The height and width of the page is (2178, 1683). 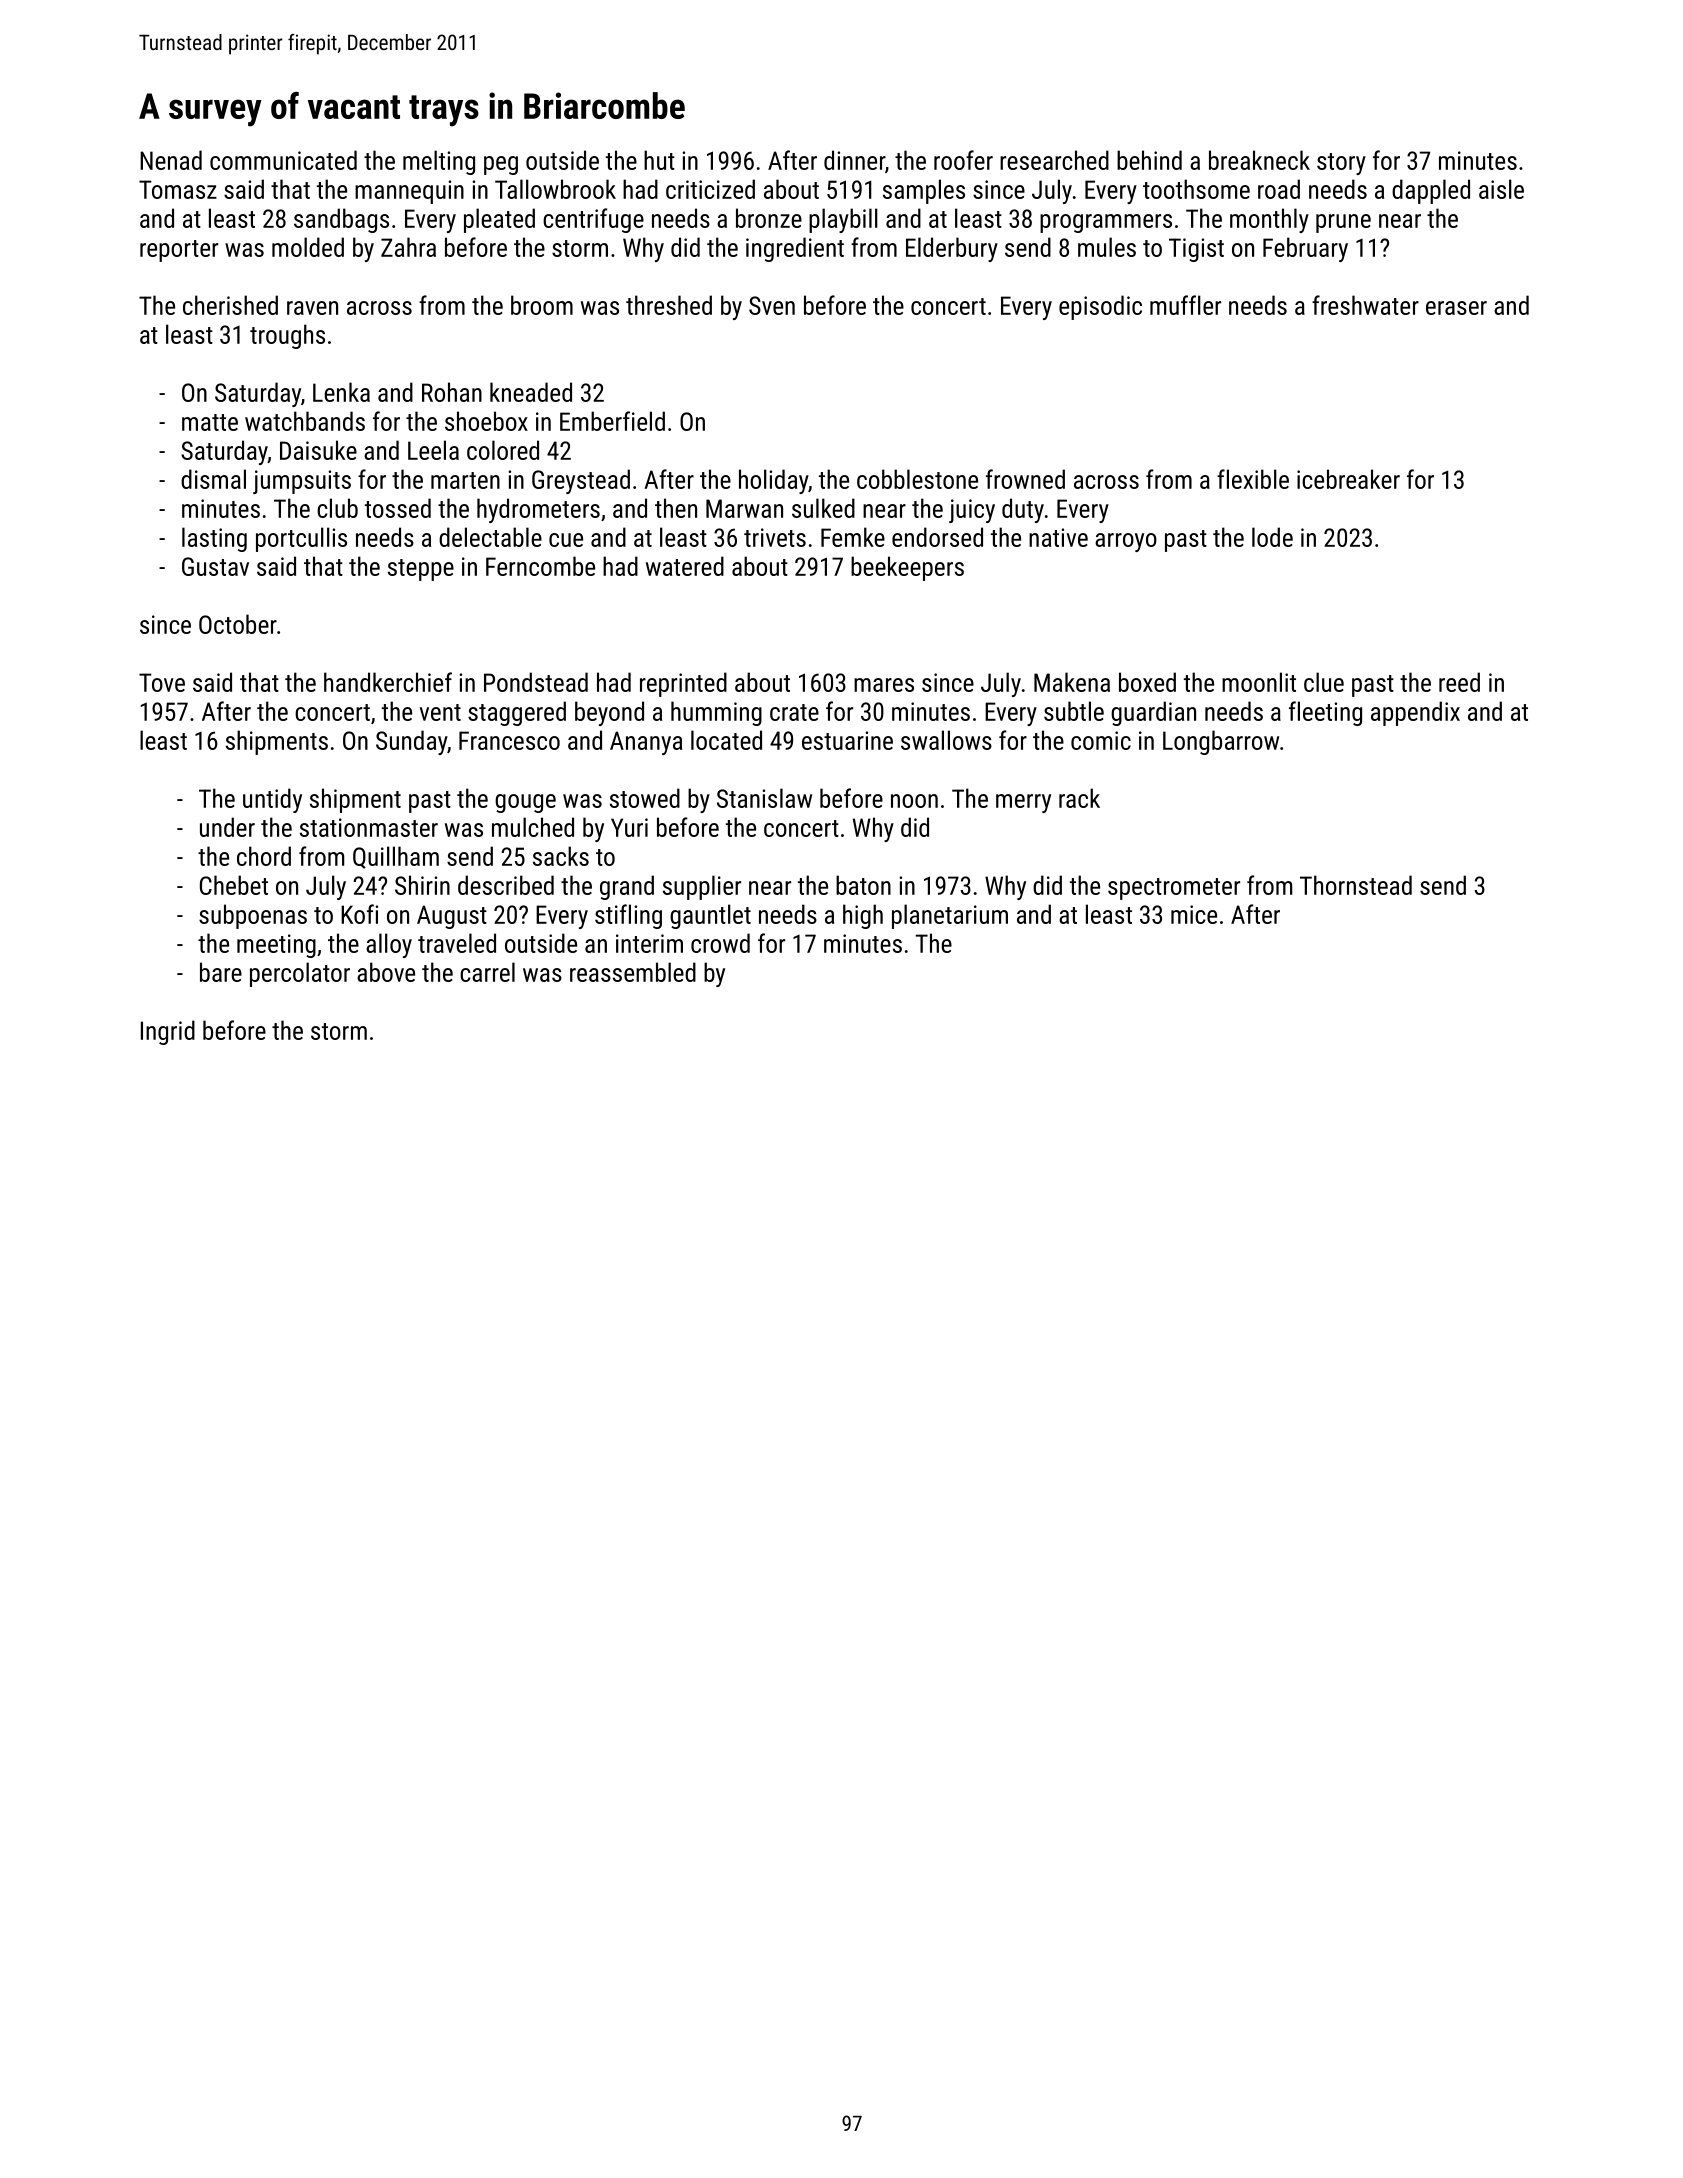 I want to click on reporter, so click(x=179, y=251).
